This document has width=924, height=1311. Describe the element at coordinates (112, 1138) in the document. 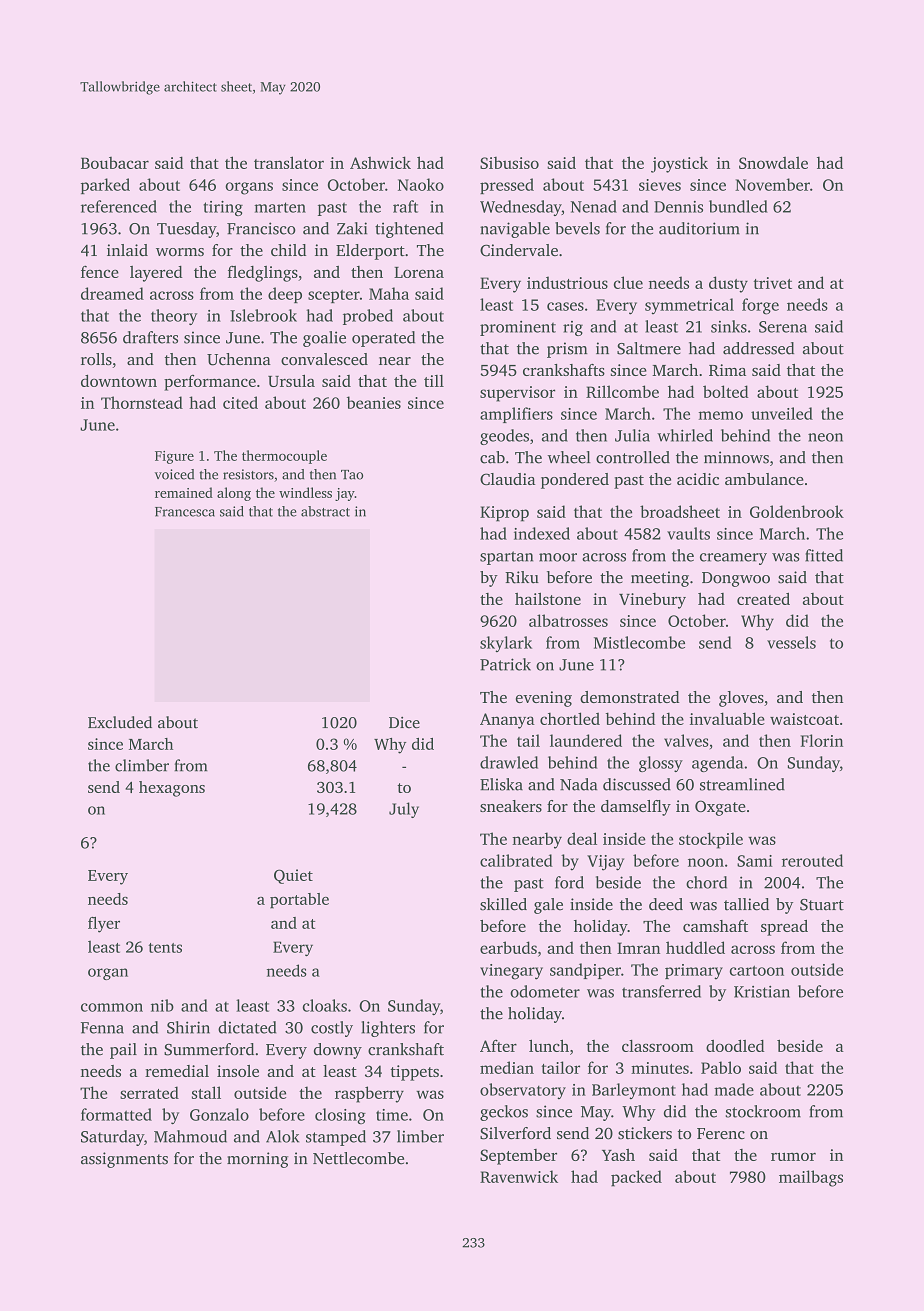

I see `Saturday` at that location.
